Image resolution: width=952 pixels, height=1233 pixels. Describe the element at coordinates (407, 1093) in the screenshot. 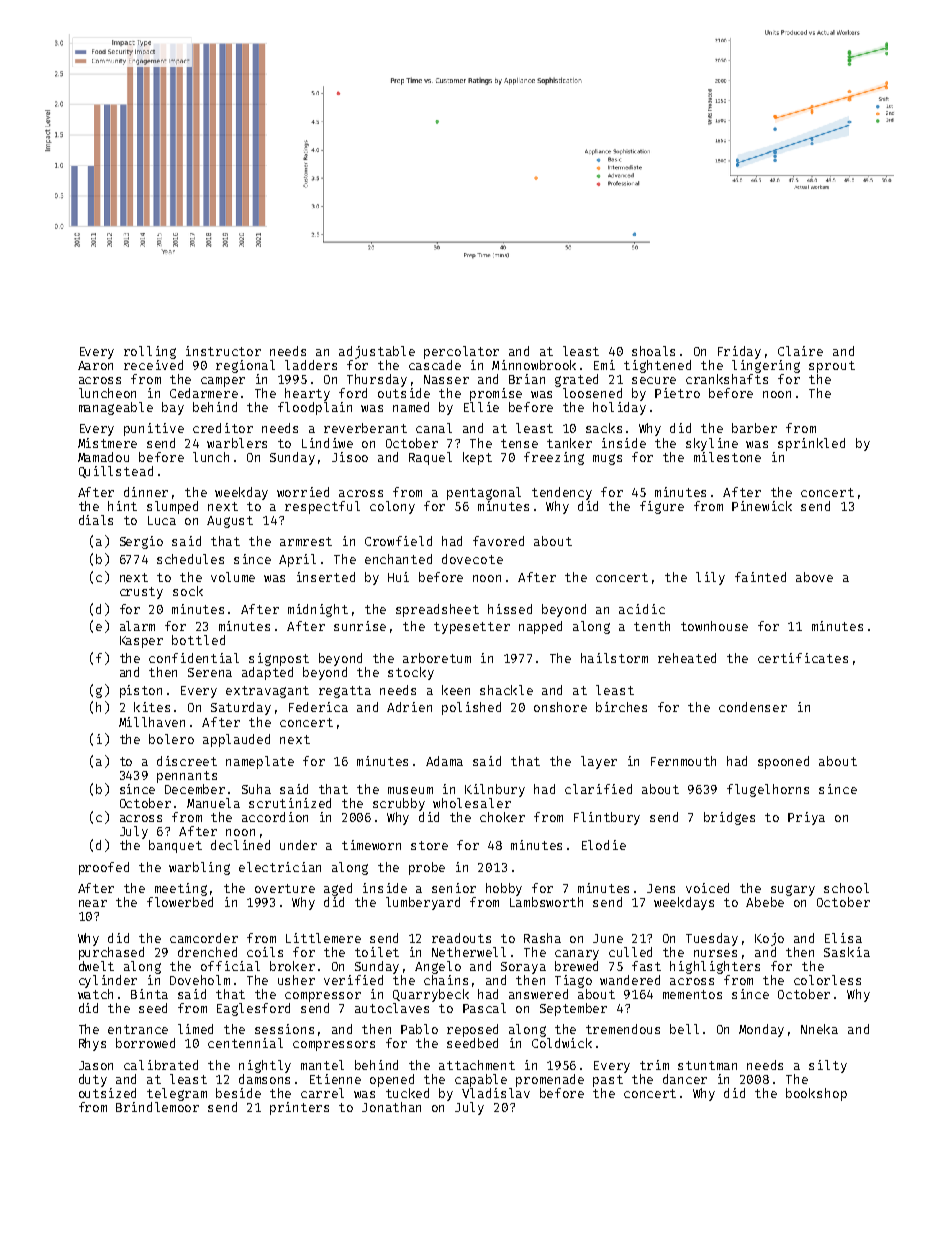

I see `tucked` at that location.
